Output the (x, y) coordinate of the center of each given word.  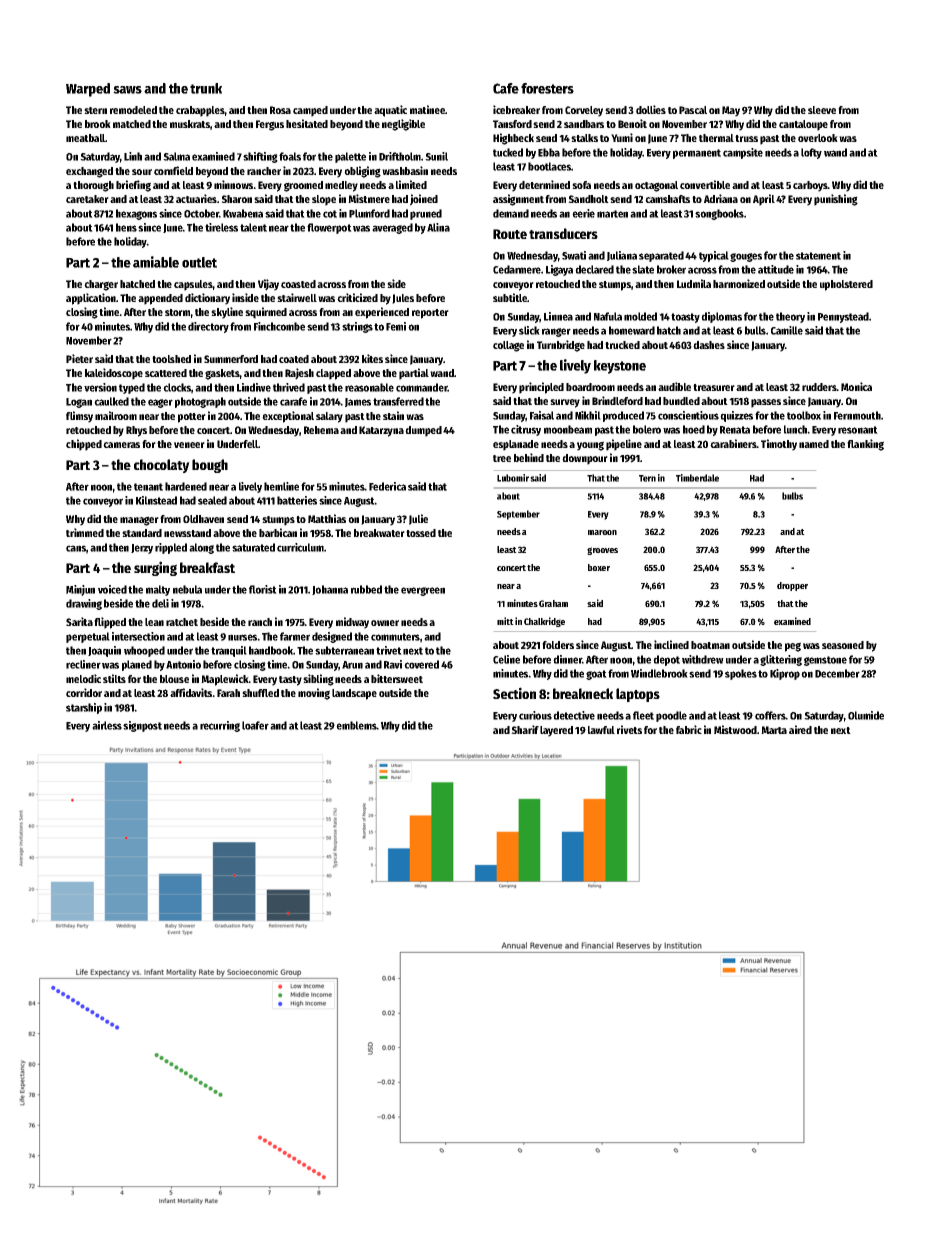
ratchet (182, 622)
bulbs (792, 496)
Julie (418, 519)
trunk (206, 88)
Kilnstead (156, 500)
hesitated (307, 123)
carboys (810, 186)
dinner (567, 659)
